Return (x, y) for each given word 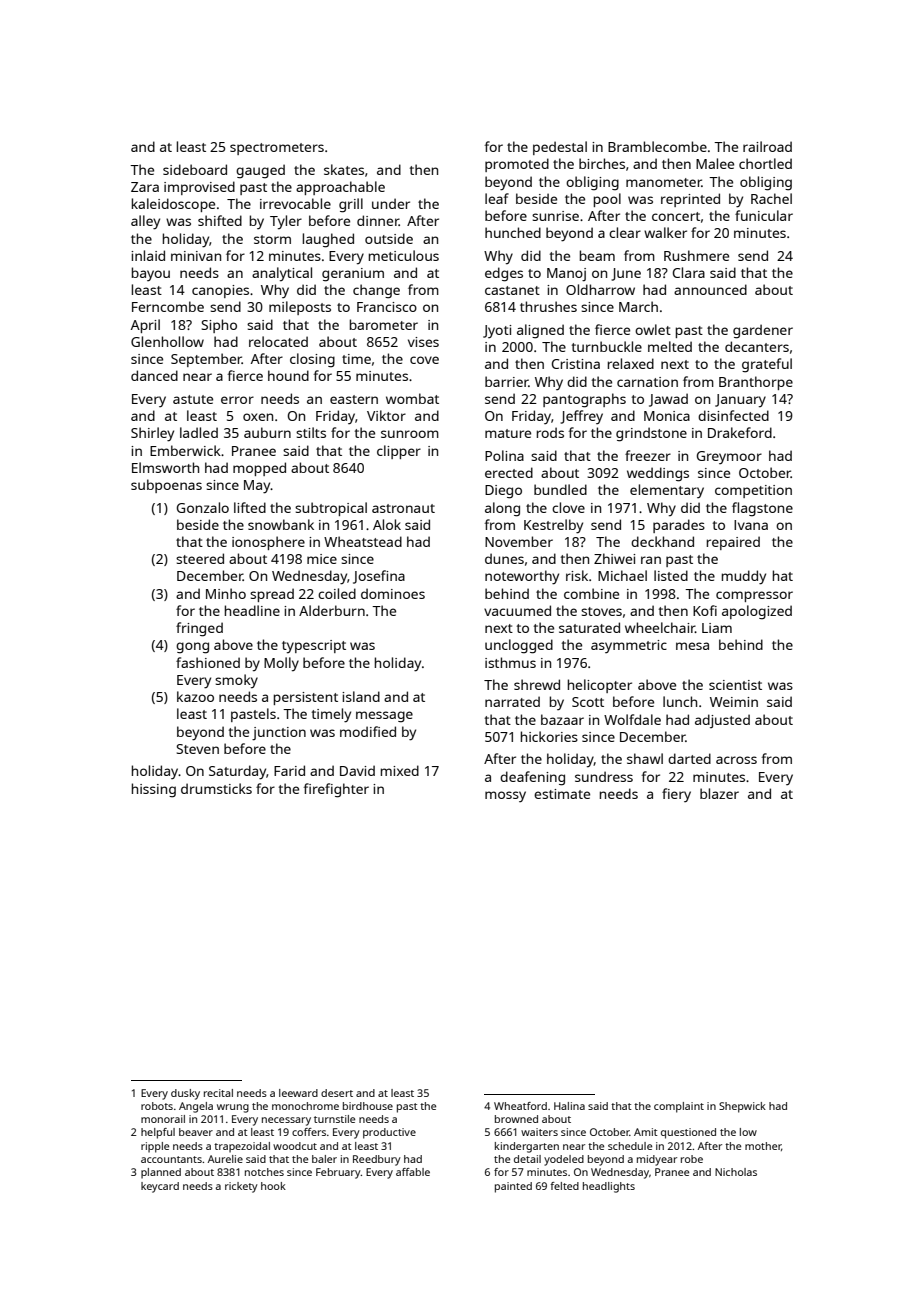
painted (513, 1187)
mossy (505, 796)
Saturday (238, 772)
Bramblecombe (657, 146)
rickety (241, 1187)
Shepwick (742, 1107)
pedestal (560, 148)
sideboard (195, 169)
